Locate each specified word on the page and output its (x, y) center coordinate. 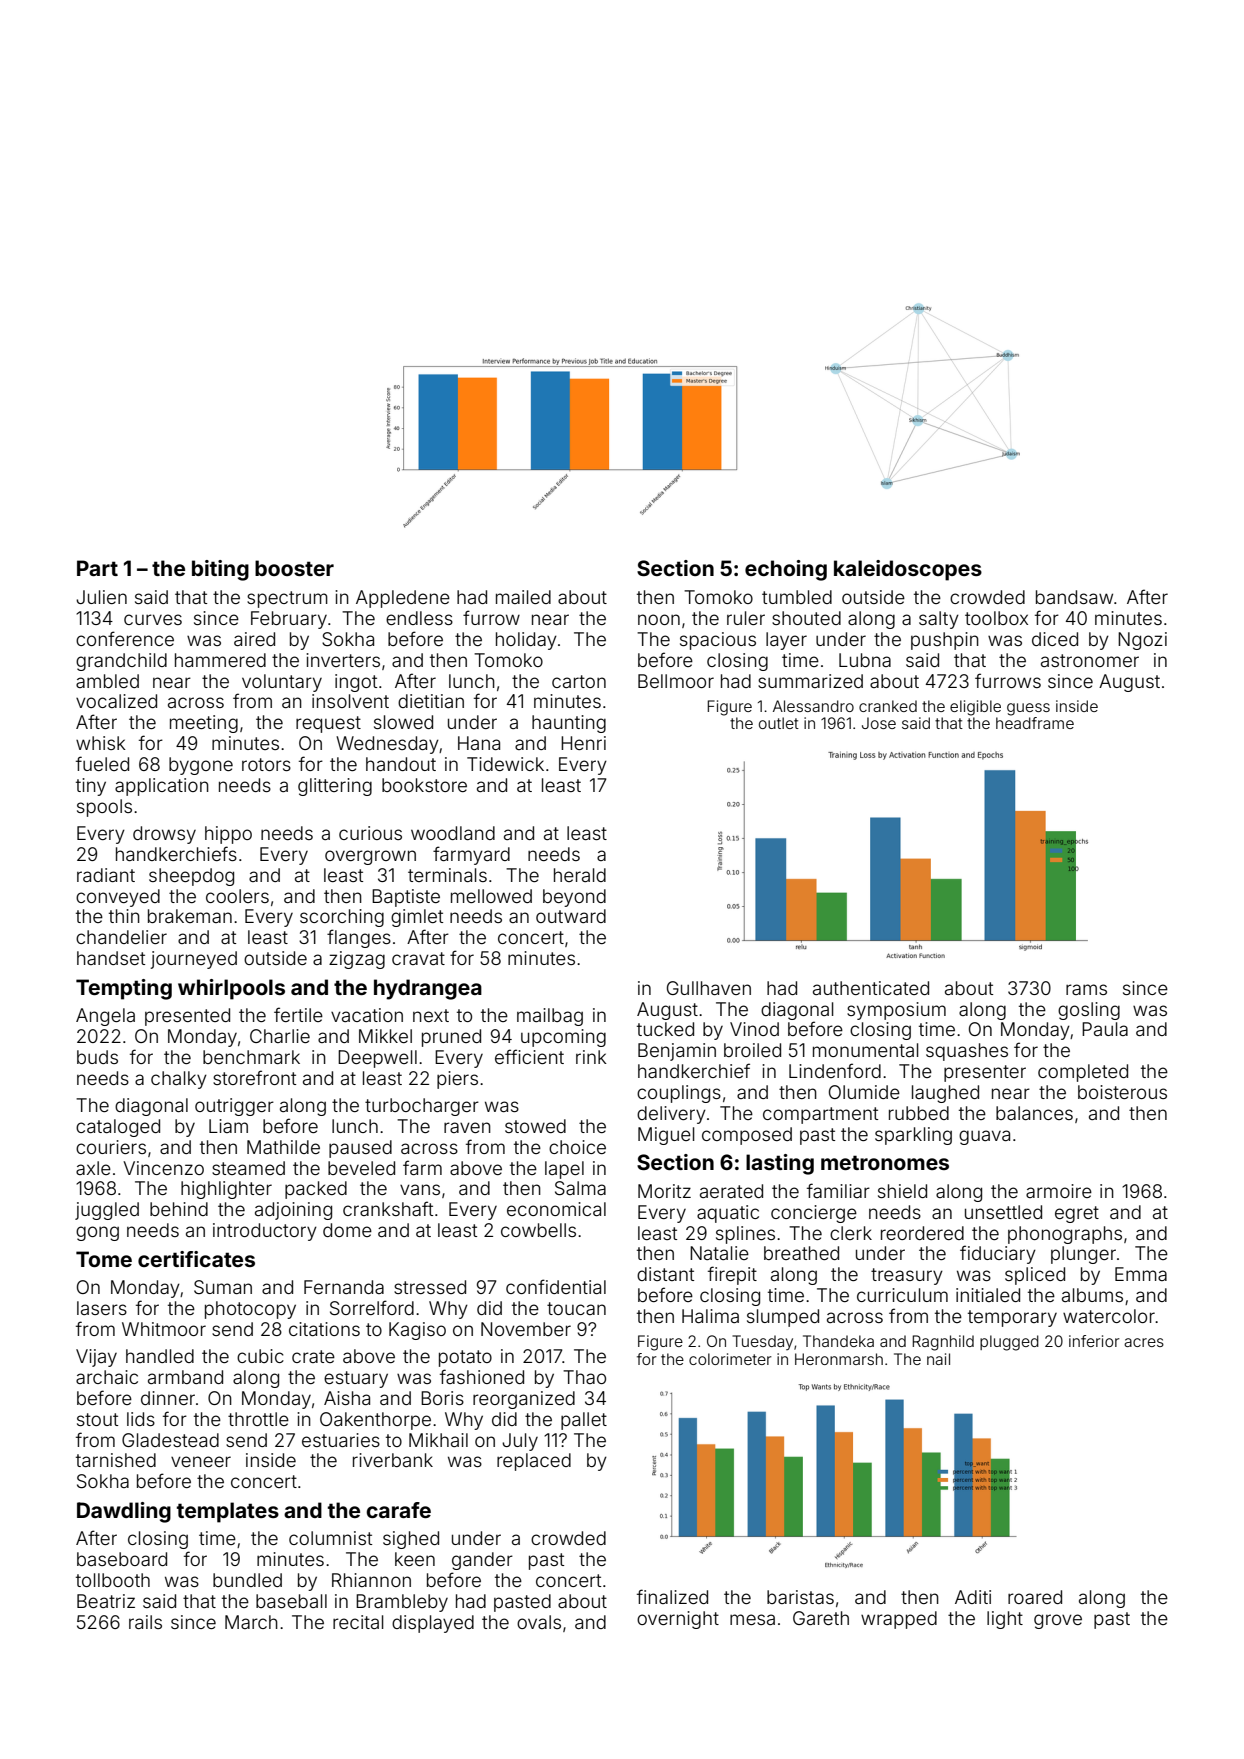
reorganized (524, 1400)
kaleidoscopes (908, 570)
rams (1086, 989)
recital (358, 1622)
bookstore (424, 785)
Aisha (347, 1398)
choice (577, 1147)
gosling (1089, 1011)
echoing (786, 570)
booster (294, 568)
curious (370, 833)
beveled (361, 1168)
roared (1035, 1597)
